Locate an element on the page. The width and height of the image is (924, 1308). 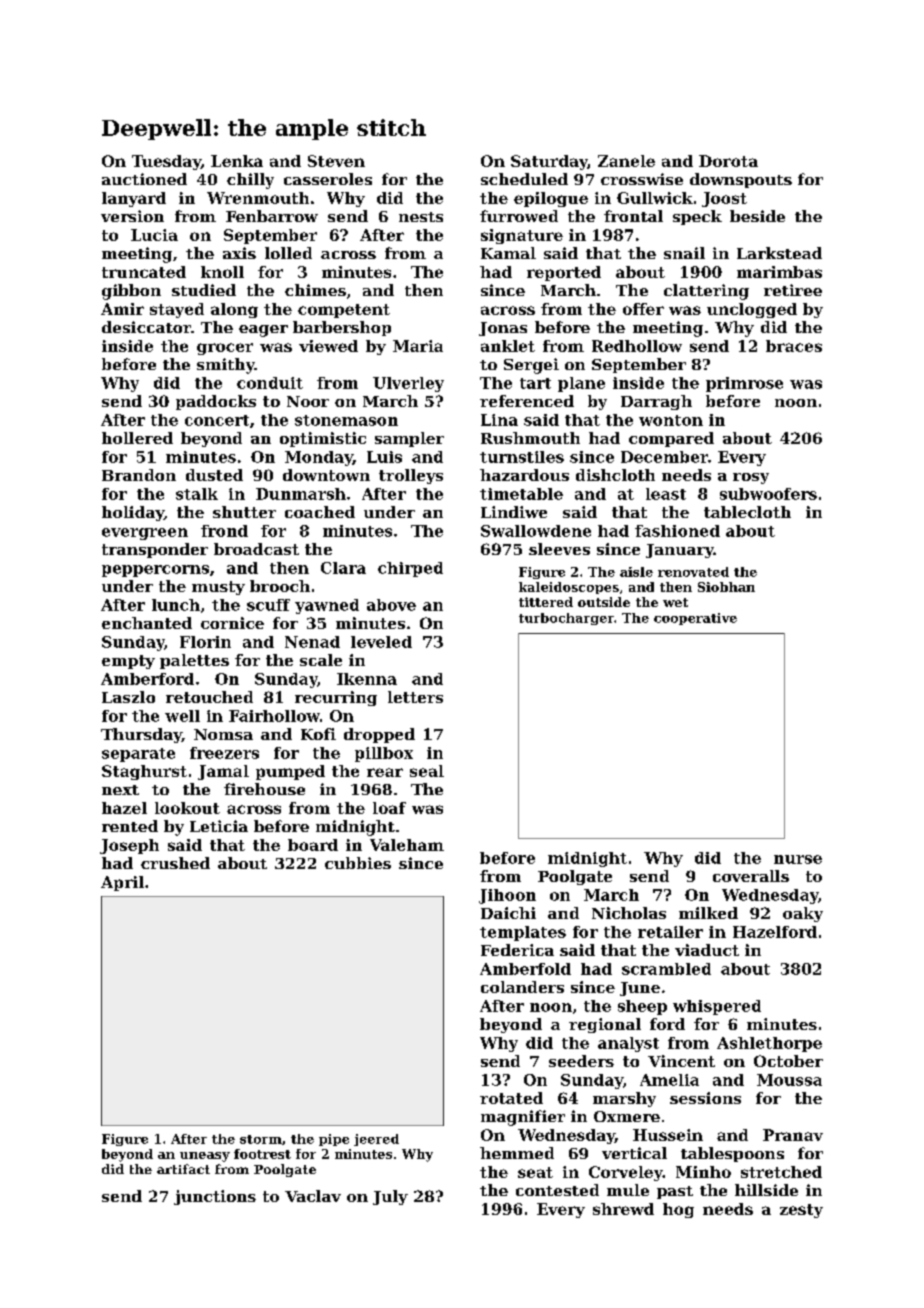
peppercorns is located at coordinates (155, 571).
